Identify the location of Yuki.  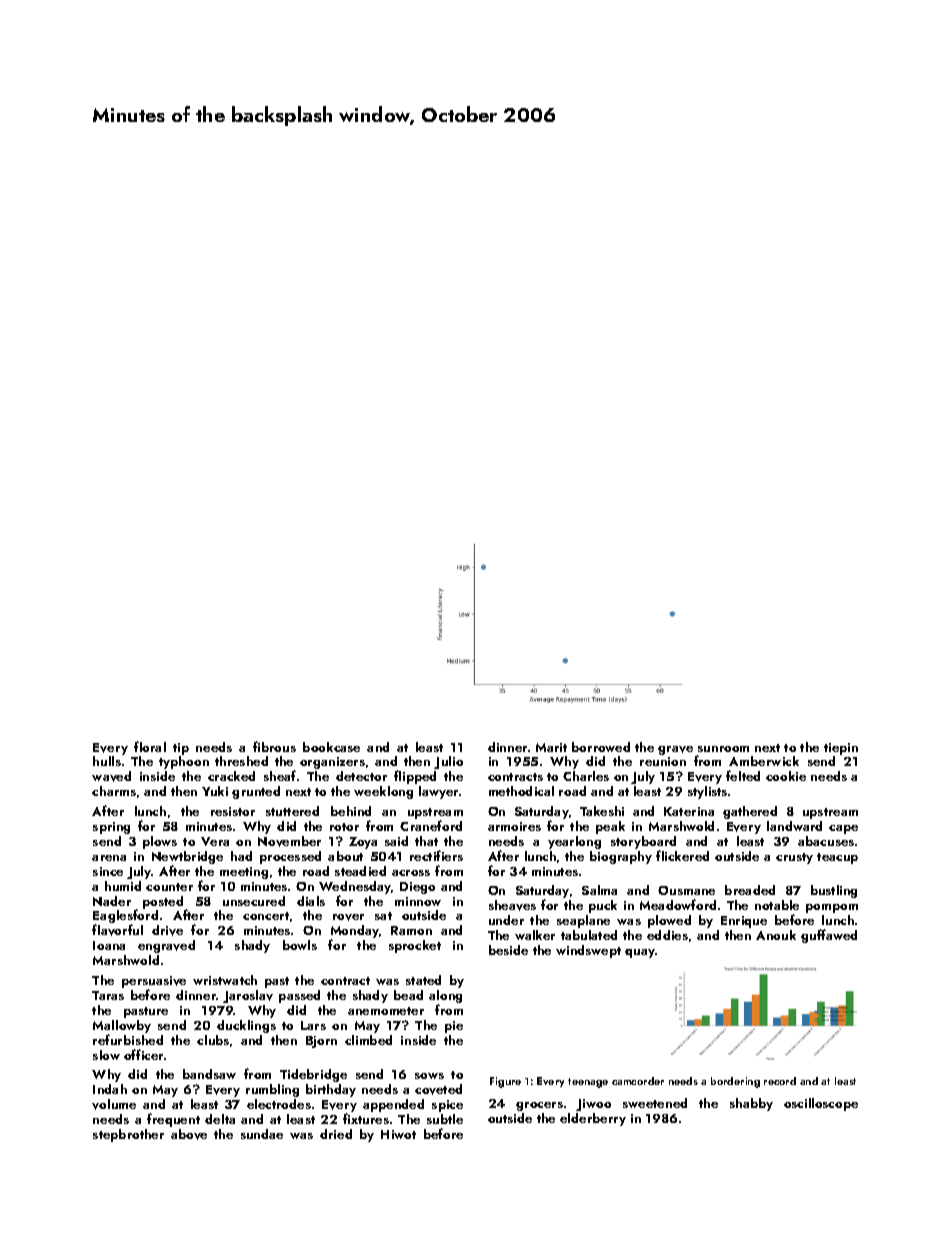
(215, 791).
